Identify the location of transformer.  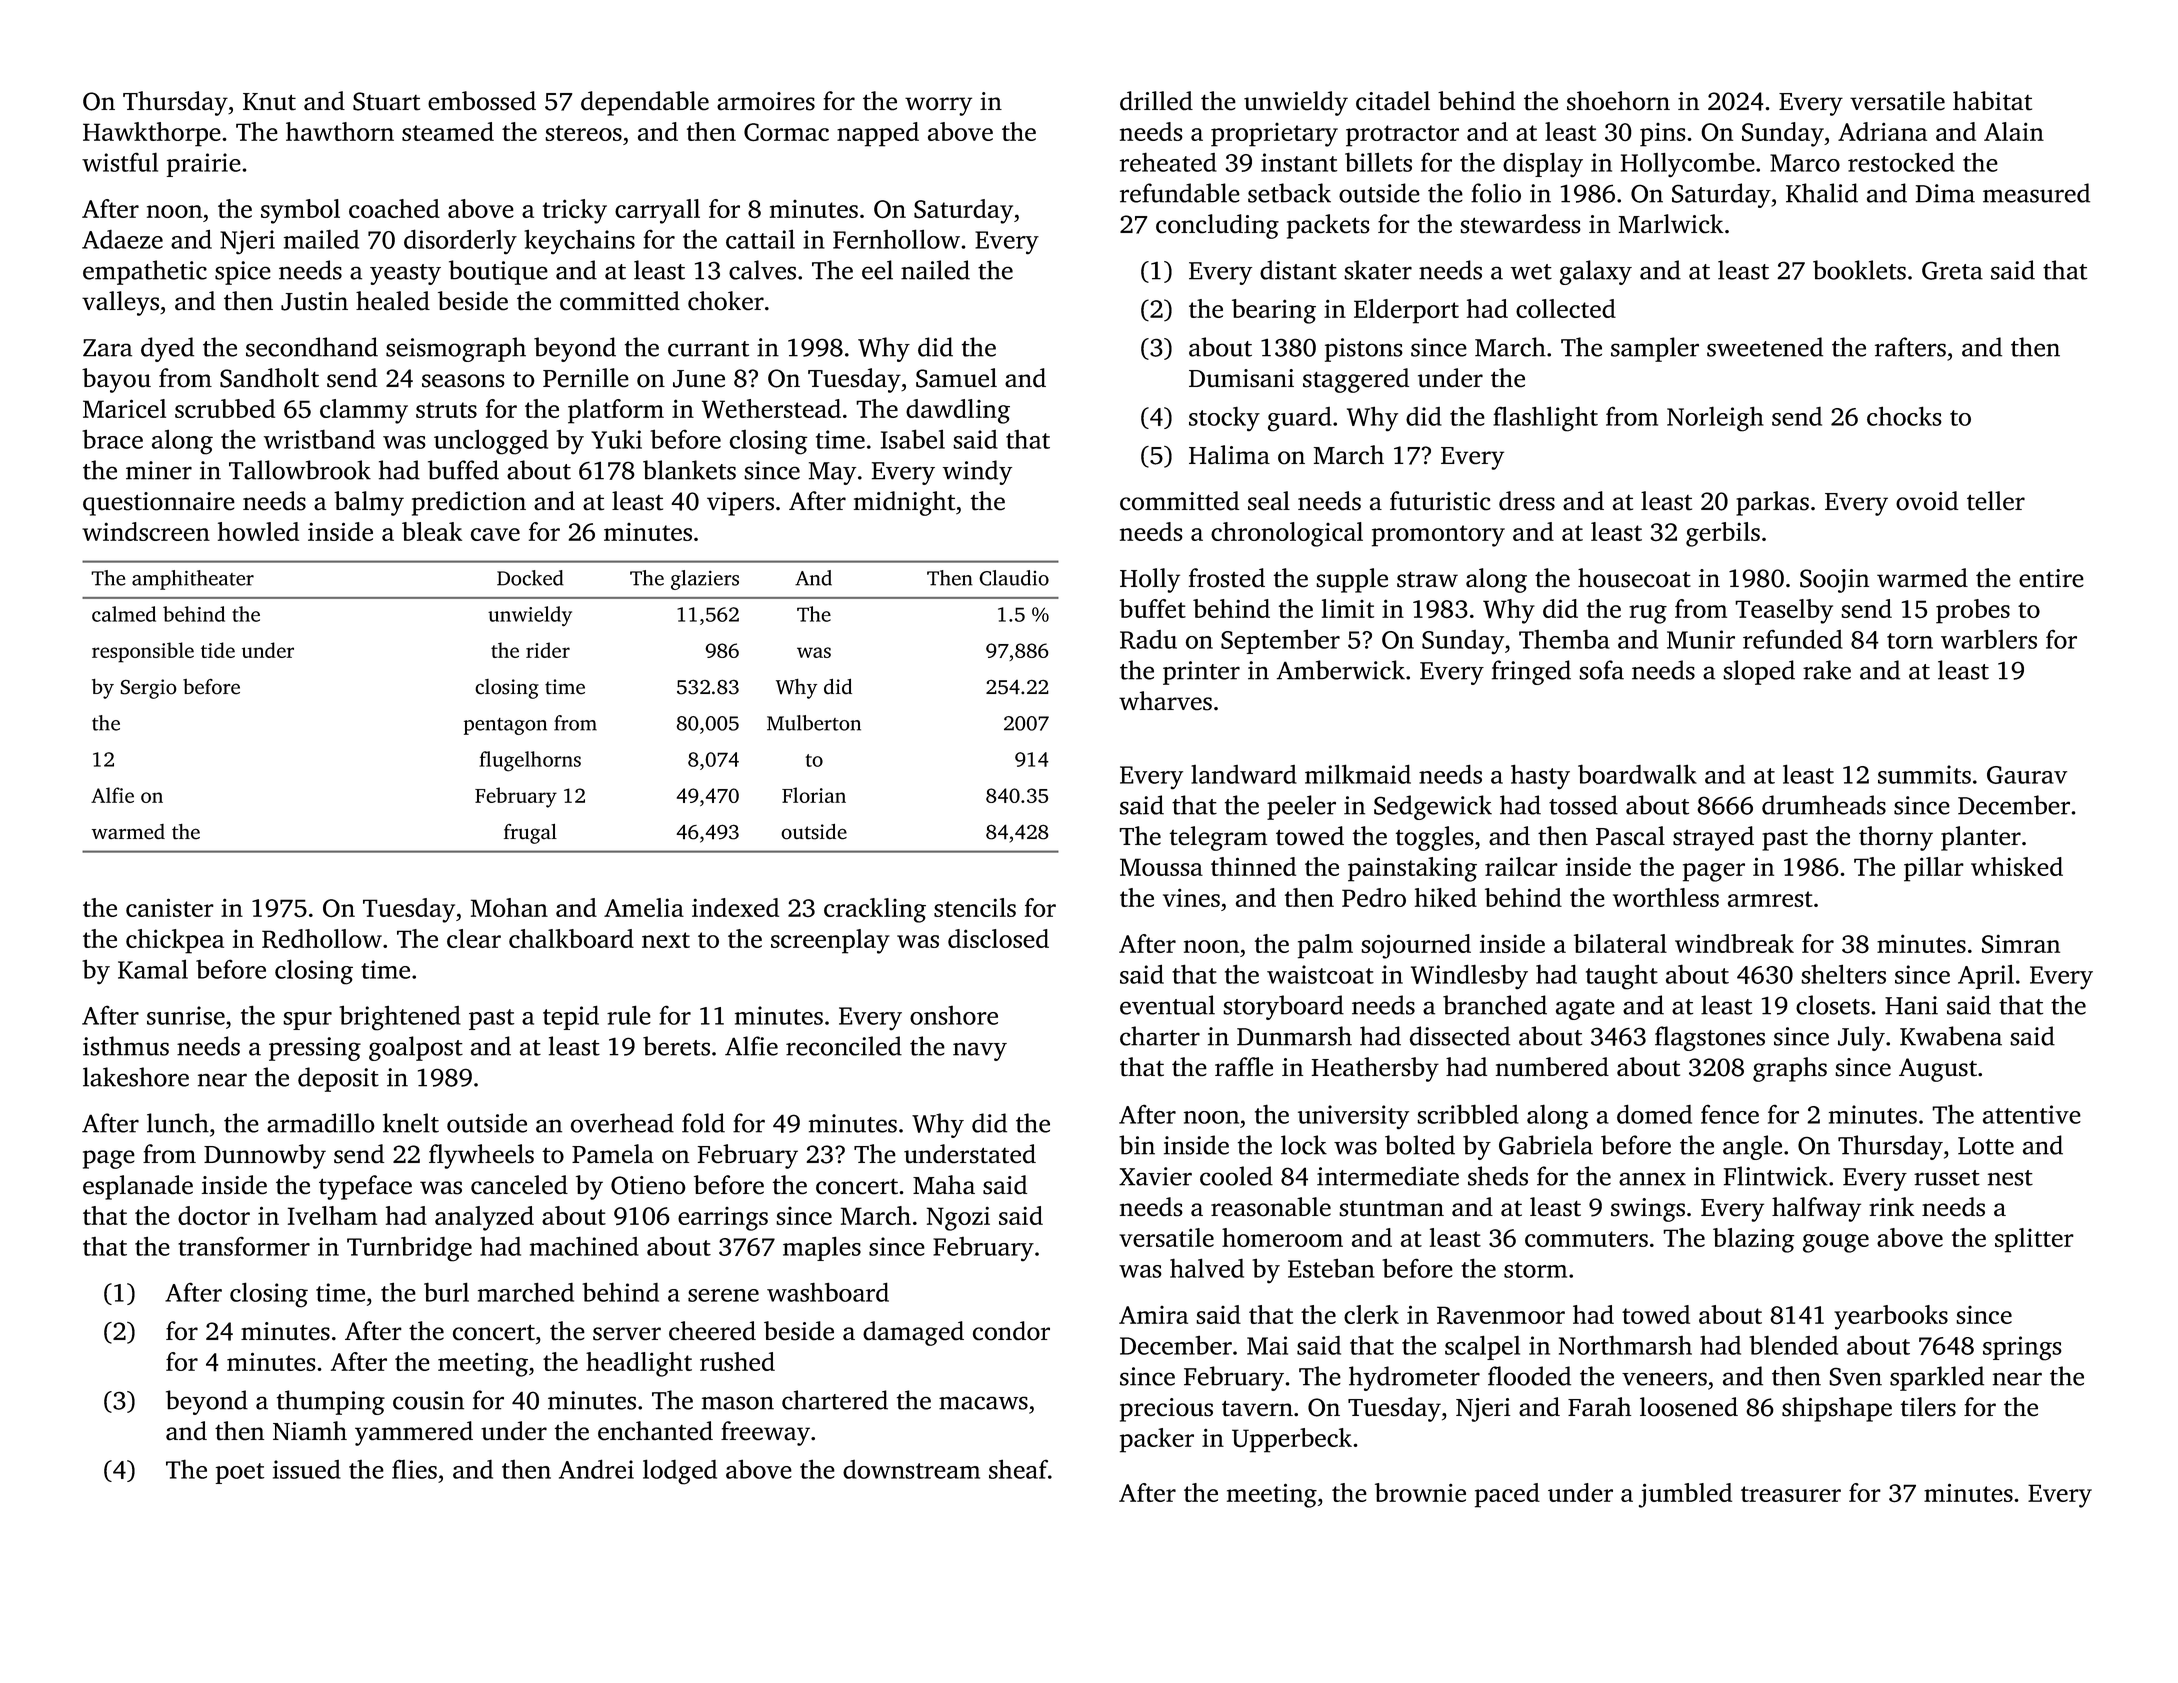
(244, 1246).
